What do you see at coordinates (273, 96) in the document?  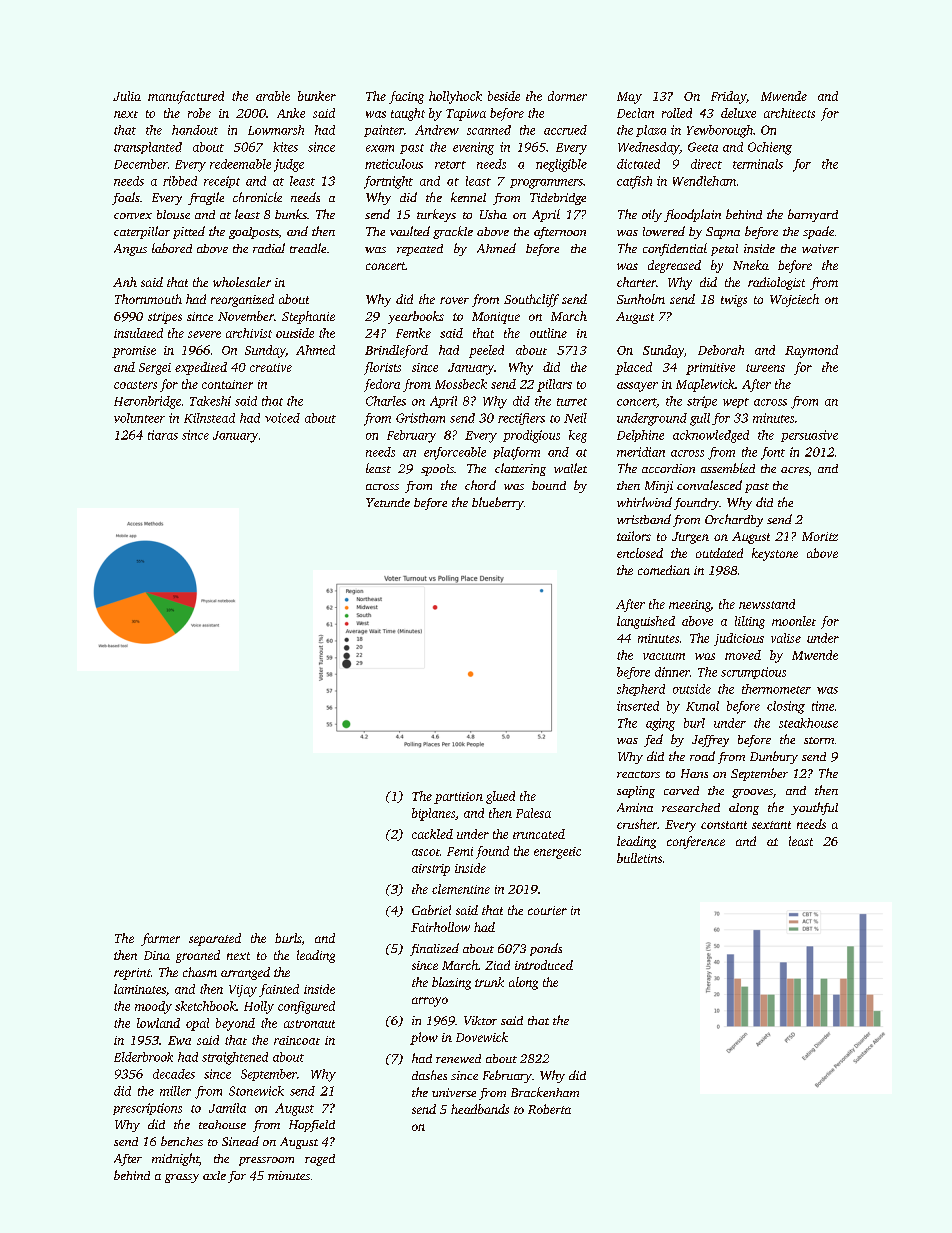 I see `arable` at bounding box center [273, 96].
